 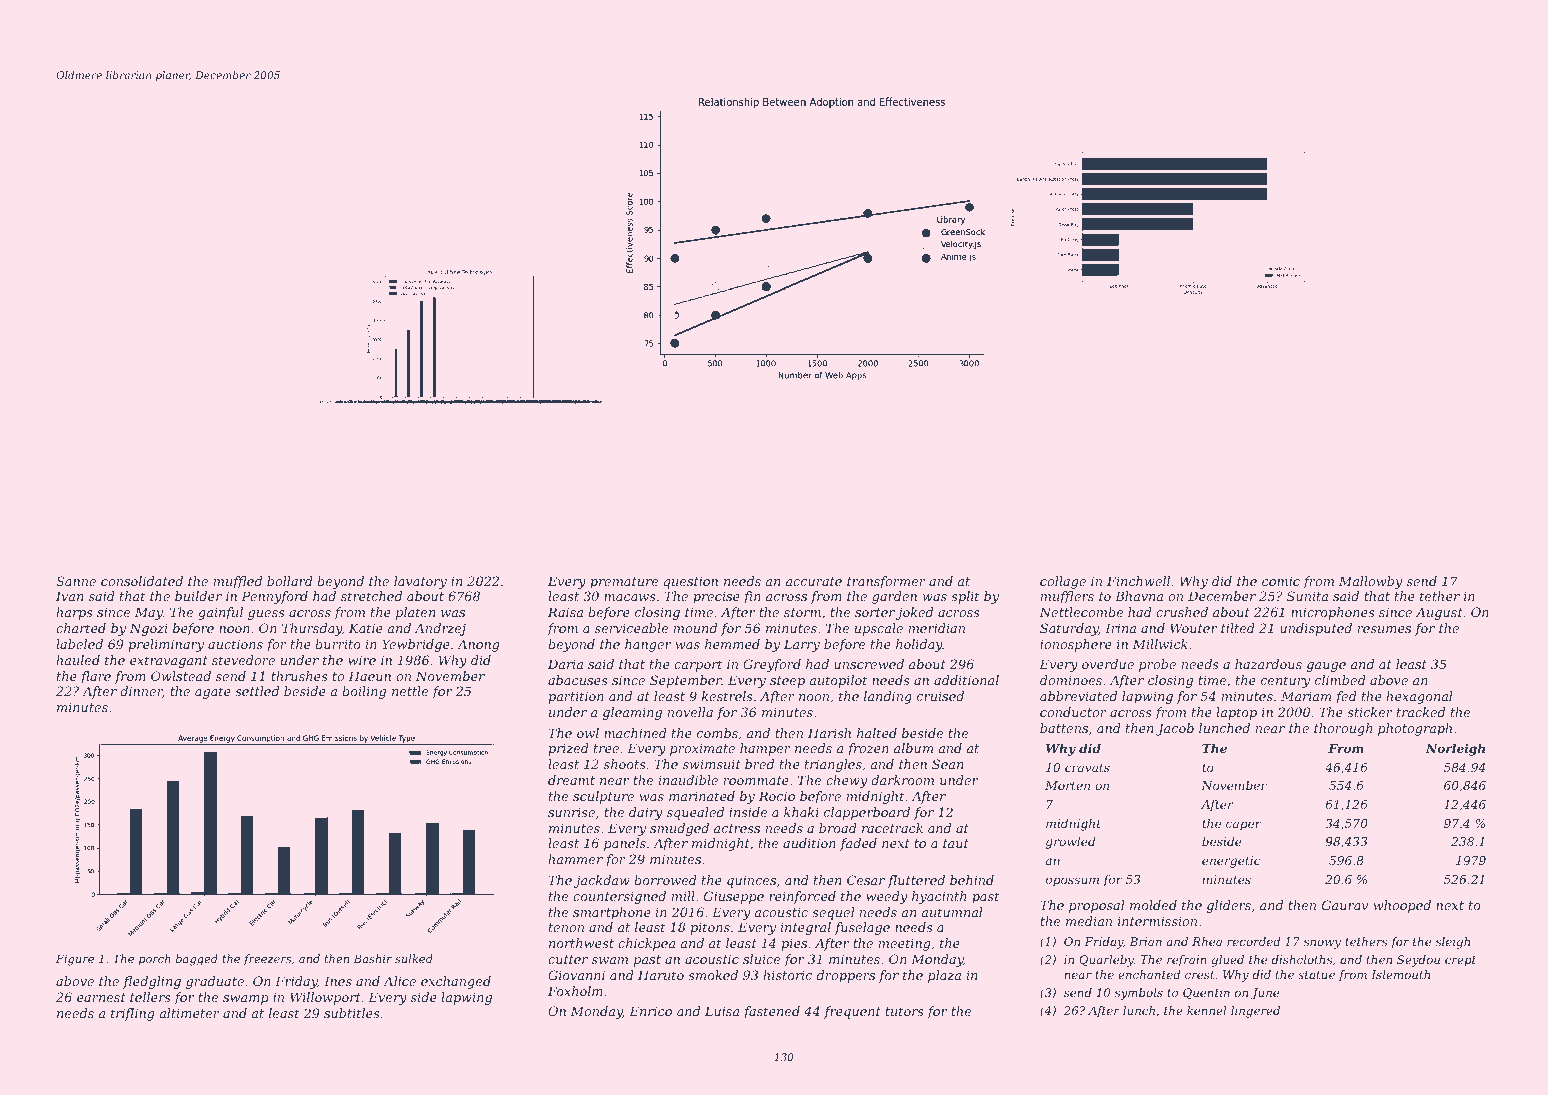 What do you see at coordinates (213, 693) in the document?
I see `agate` at bounding box center [213, 693].
